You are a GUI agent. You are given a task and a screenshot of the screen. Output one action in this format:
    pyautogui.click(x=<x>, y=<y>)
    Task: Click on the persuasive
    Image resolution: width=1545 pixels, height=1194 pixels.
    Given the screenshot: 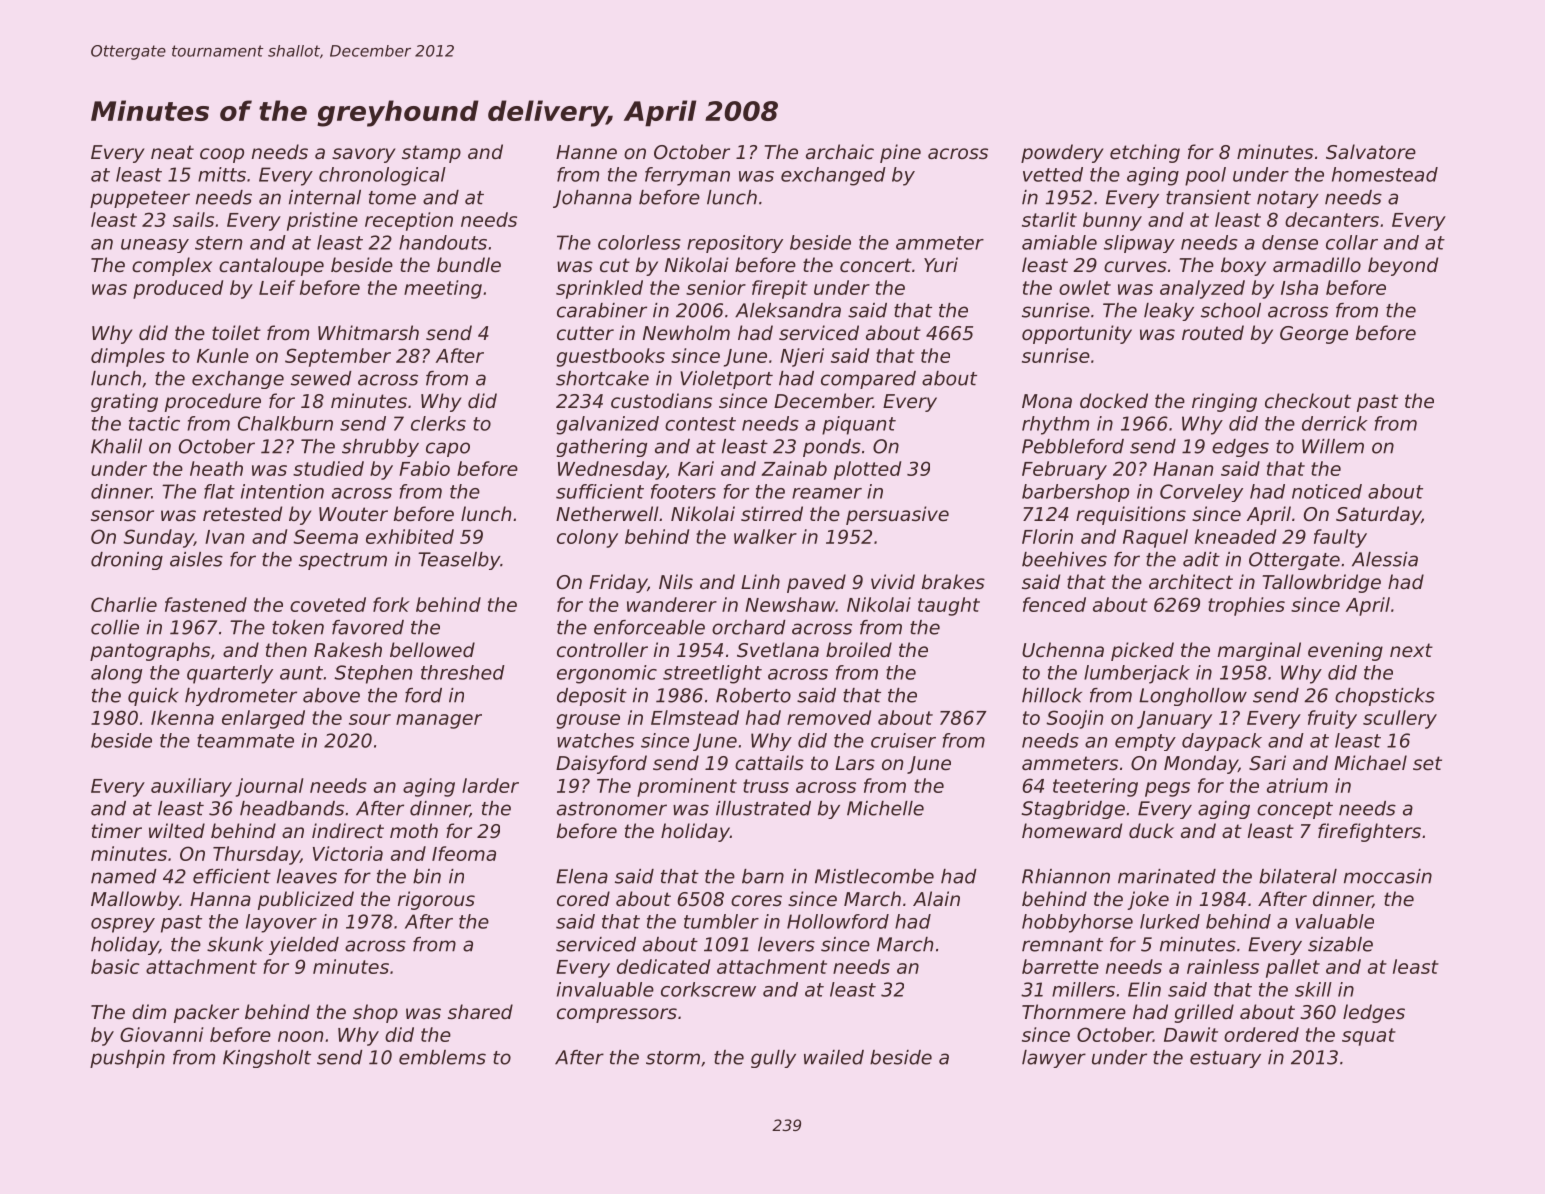 What is the action you would take?
    pyautogui.click(x=897, y=515)
